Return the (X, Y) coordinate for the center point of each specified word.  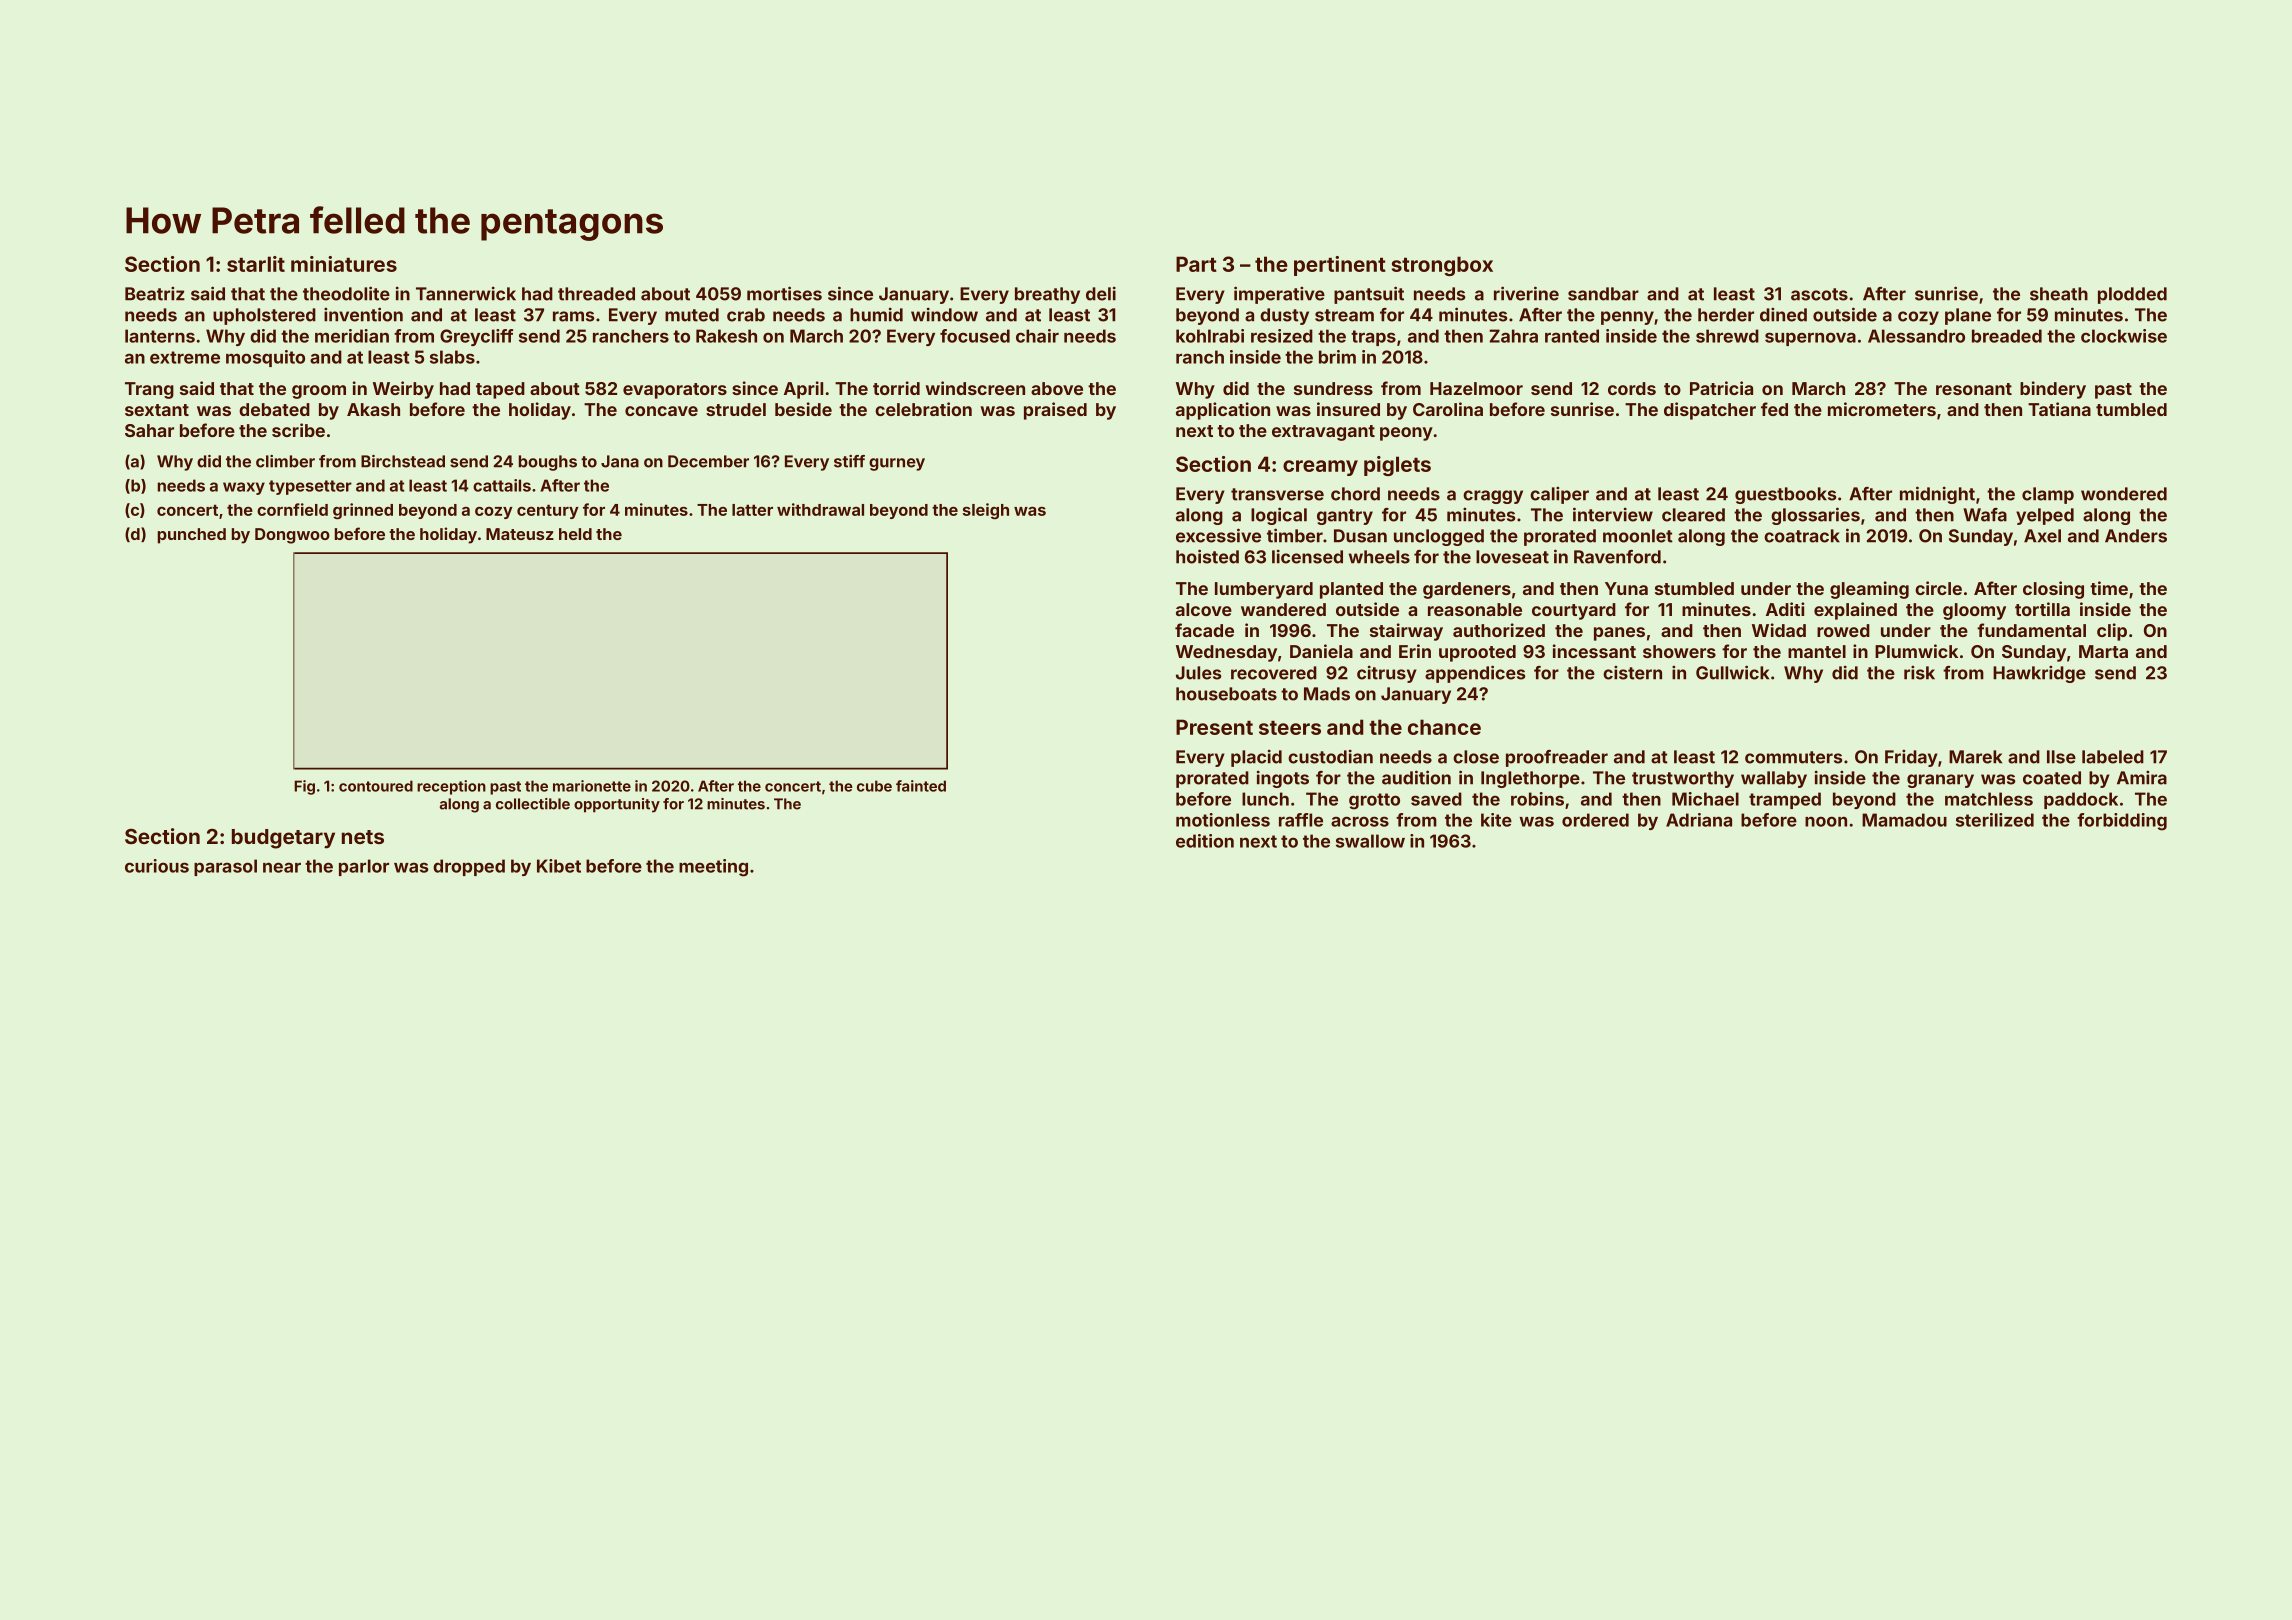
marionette (592, 786)
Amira (2142, 778)
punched (192, 536)
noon (1826, 821)
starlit (256, 264)
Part (1196, 264)
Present (1214, 727)
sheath (2059, 294)
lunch (1265, 799)
